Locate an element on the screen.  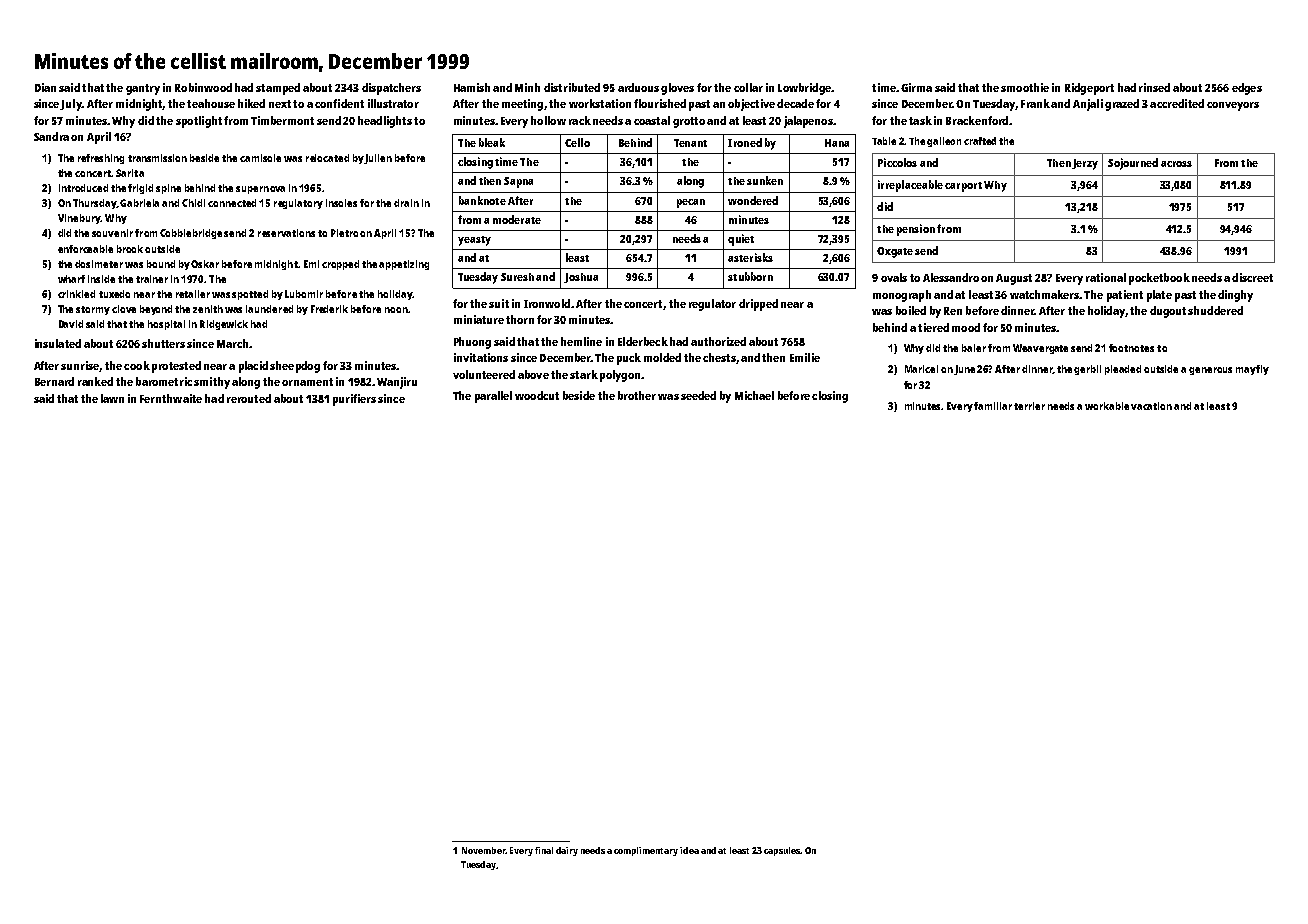
August is located at coordinates (1014, 279).
